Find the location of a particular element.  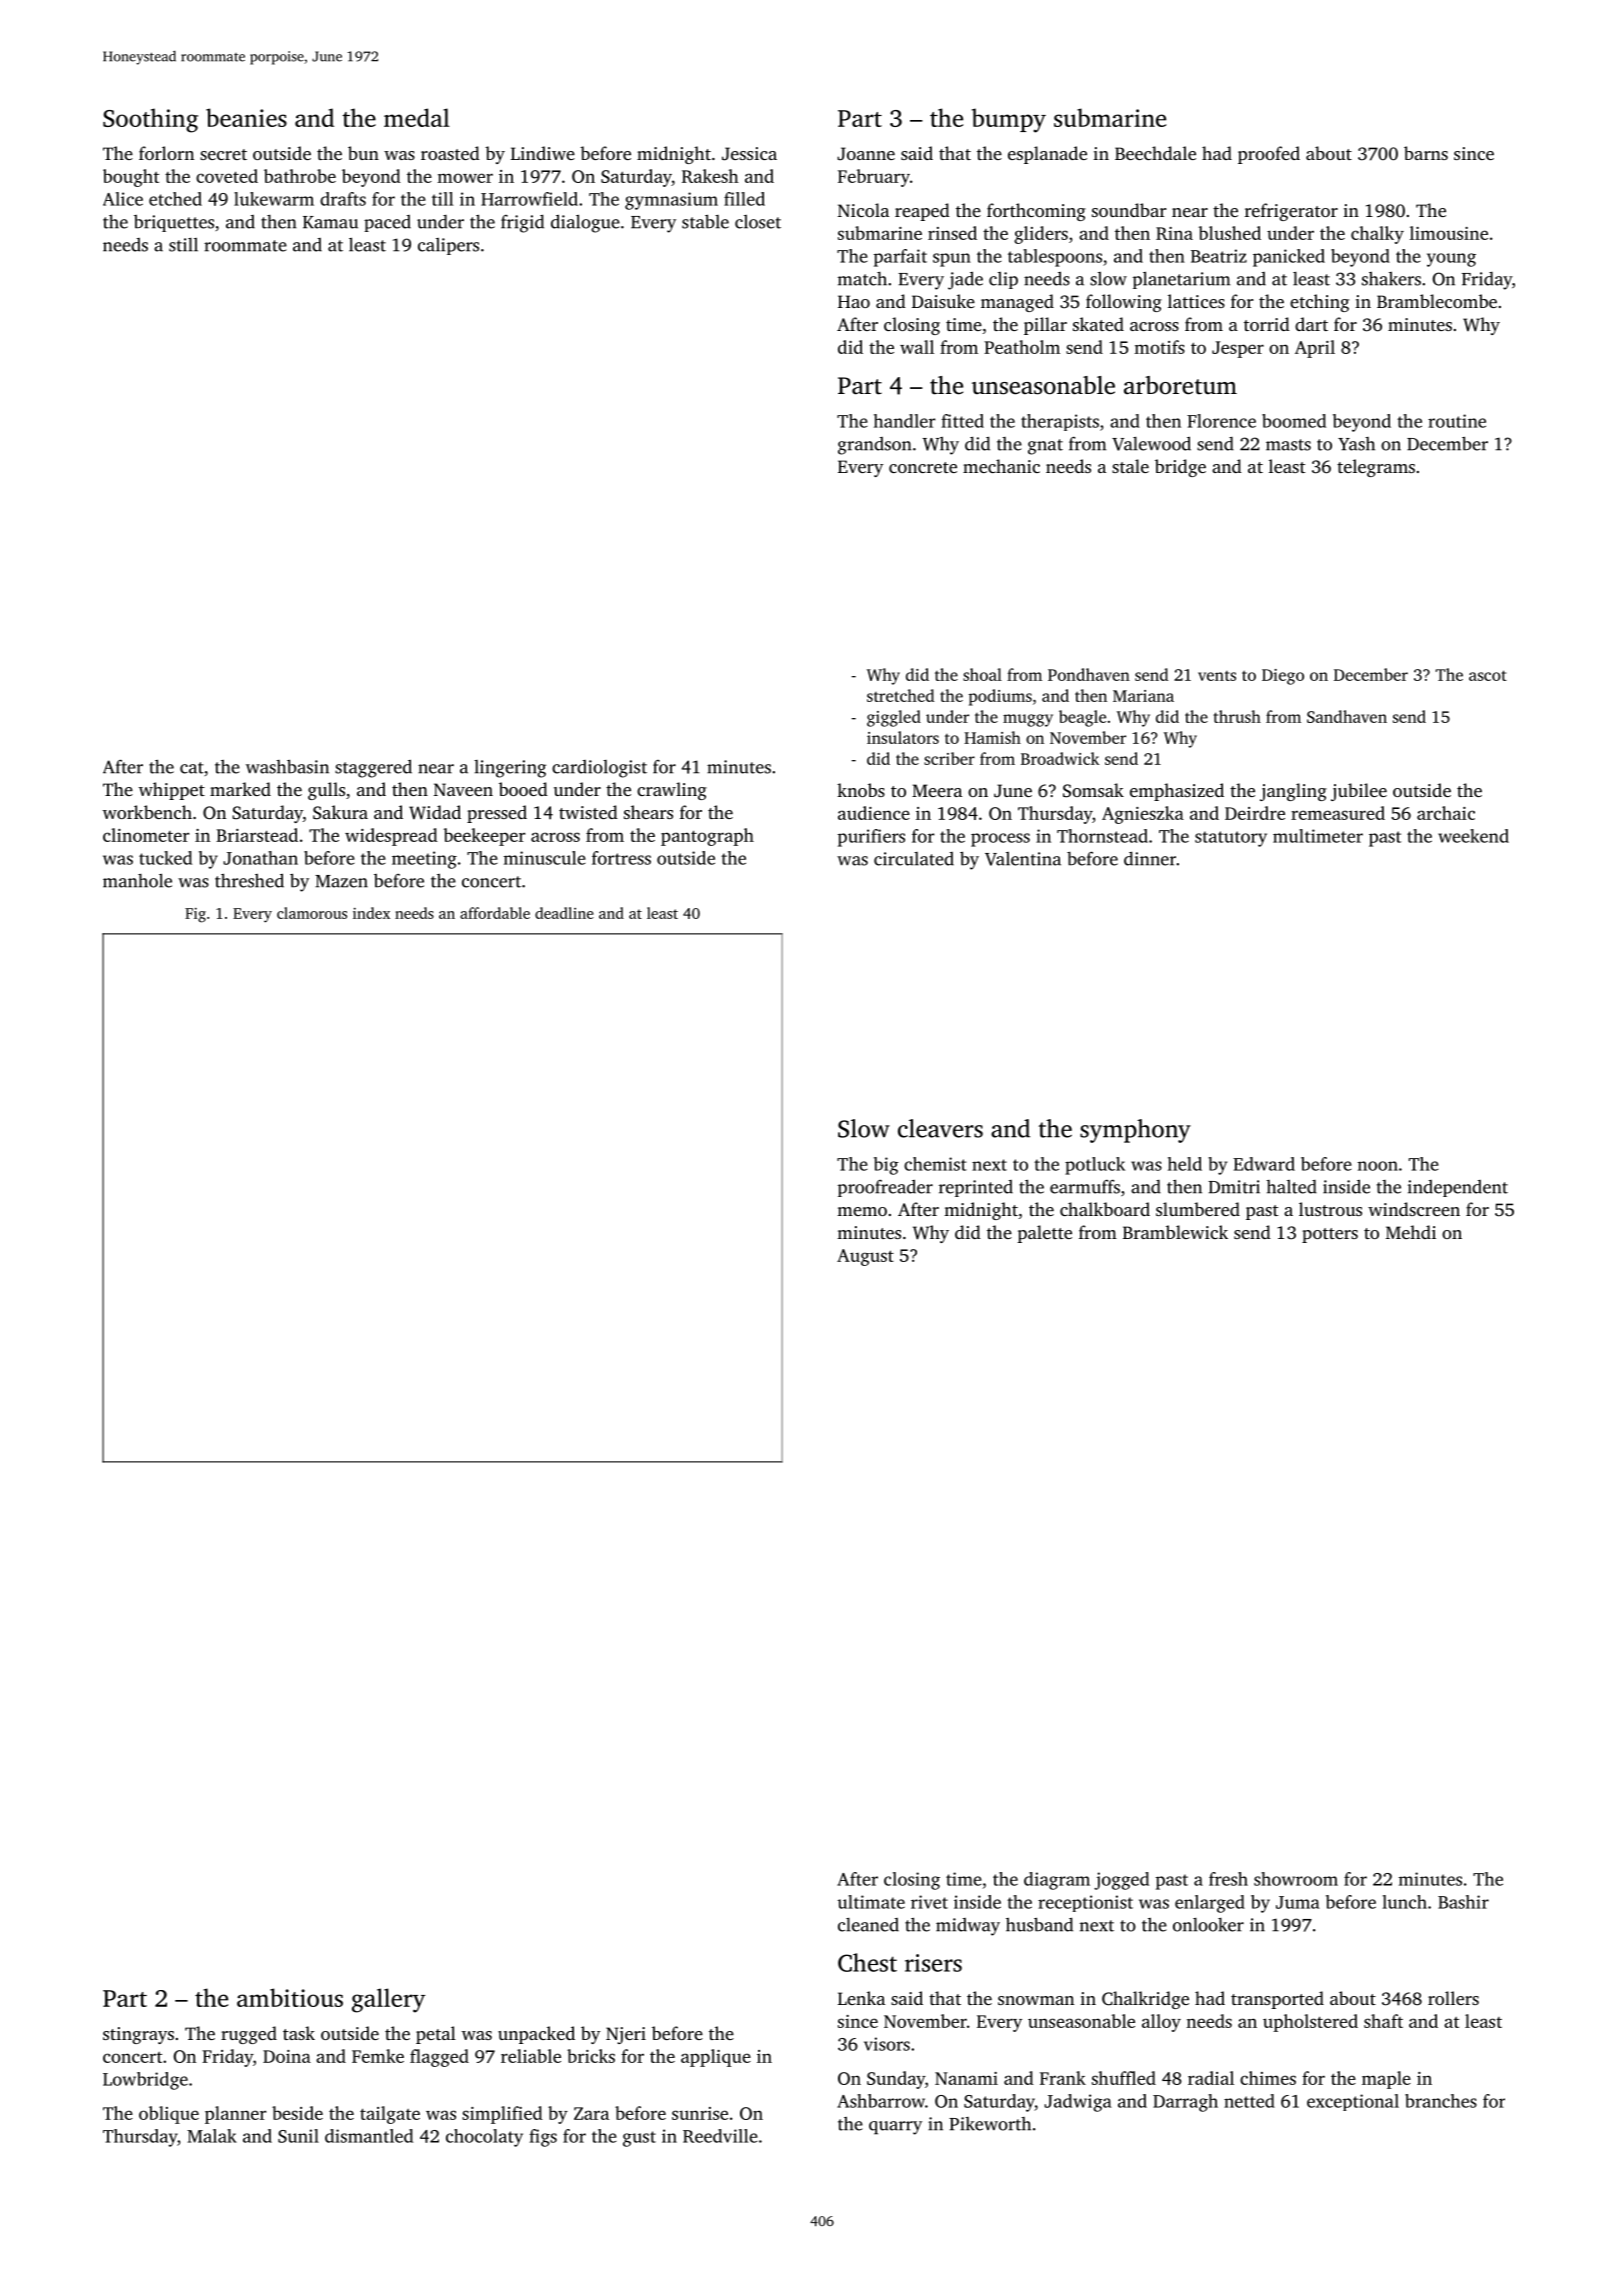

Jessica is located at coordinates (749, 154).
